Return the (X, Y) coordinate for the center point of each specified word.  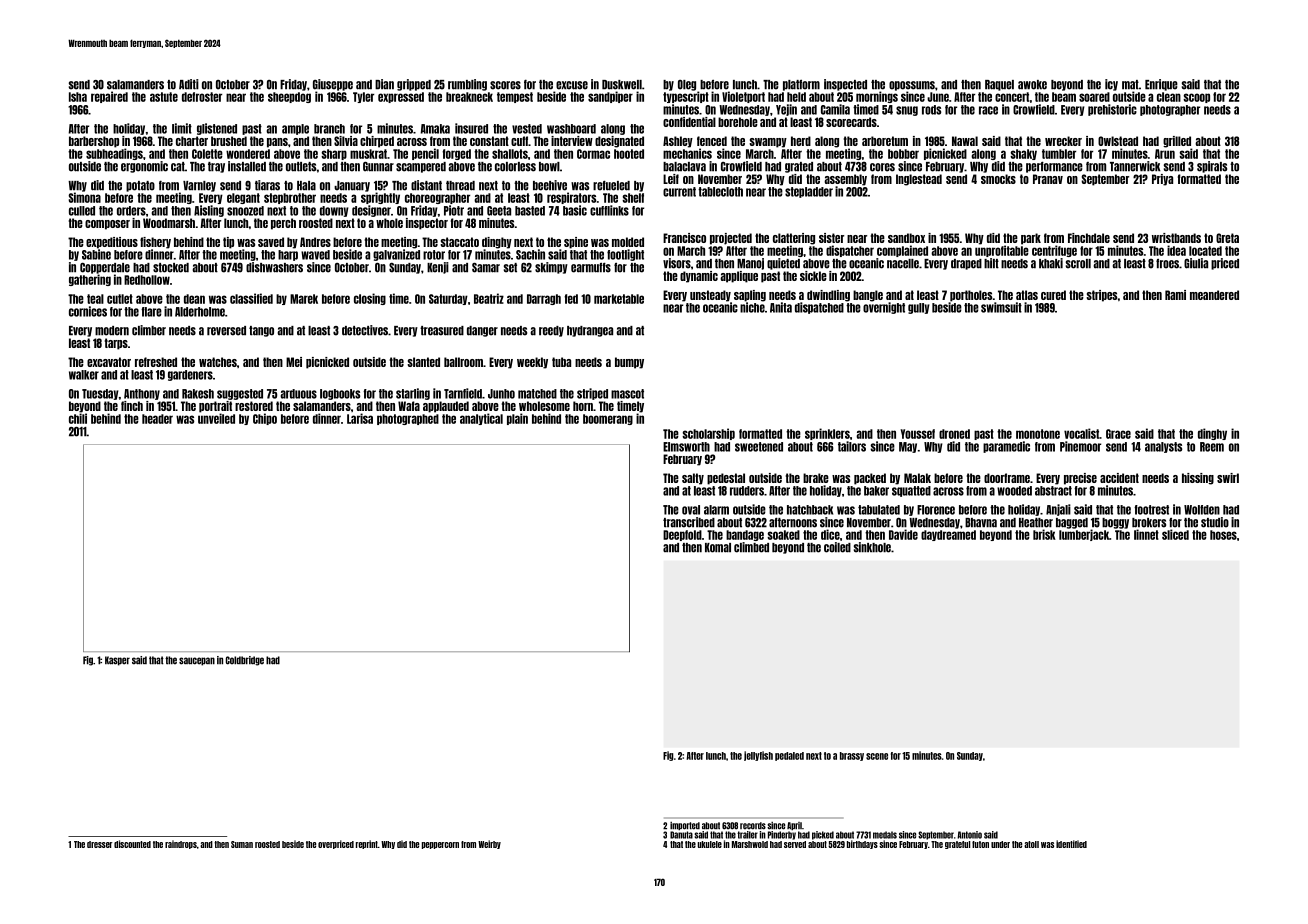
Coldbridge (245, 661)
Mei (294, 362)
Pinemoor (1080, 446)
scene (877, 756)
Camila (835, 109)
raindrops (181, 844)
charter (192, 141)
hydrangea (590, 331)
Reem (1212, 447)
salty (693, 479)
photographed (408, 419)
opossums (912, 86)
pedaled (789, 756)
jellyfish (758, 756)
